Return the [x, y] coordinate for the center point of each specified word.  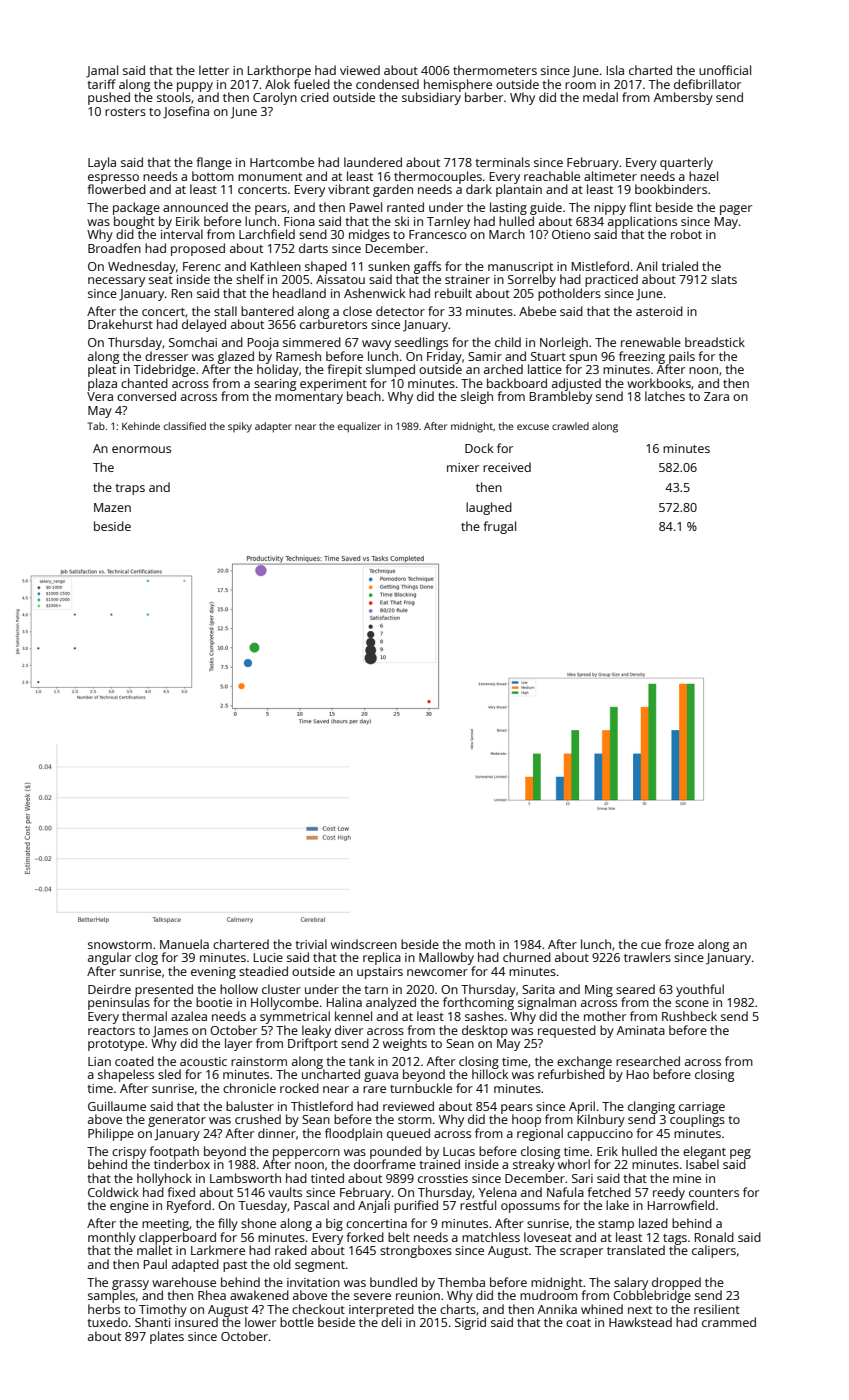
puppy [195, 87]
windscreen [364, 944]
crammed [729, 1322]
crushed [258, 1119]
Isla [615, 70]
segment [320, 1266]
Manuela [184, 944]
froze [679, 944]
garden [393, 190]
